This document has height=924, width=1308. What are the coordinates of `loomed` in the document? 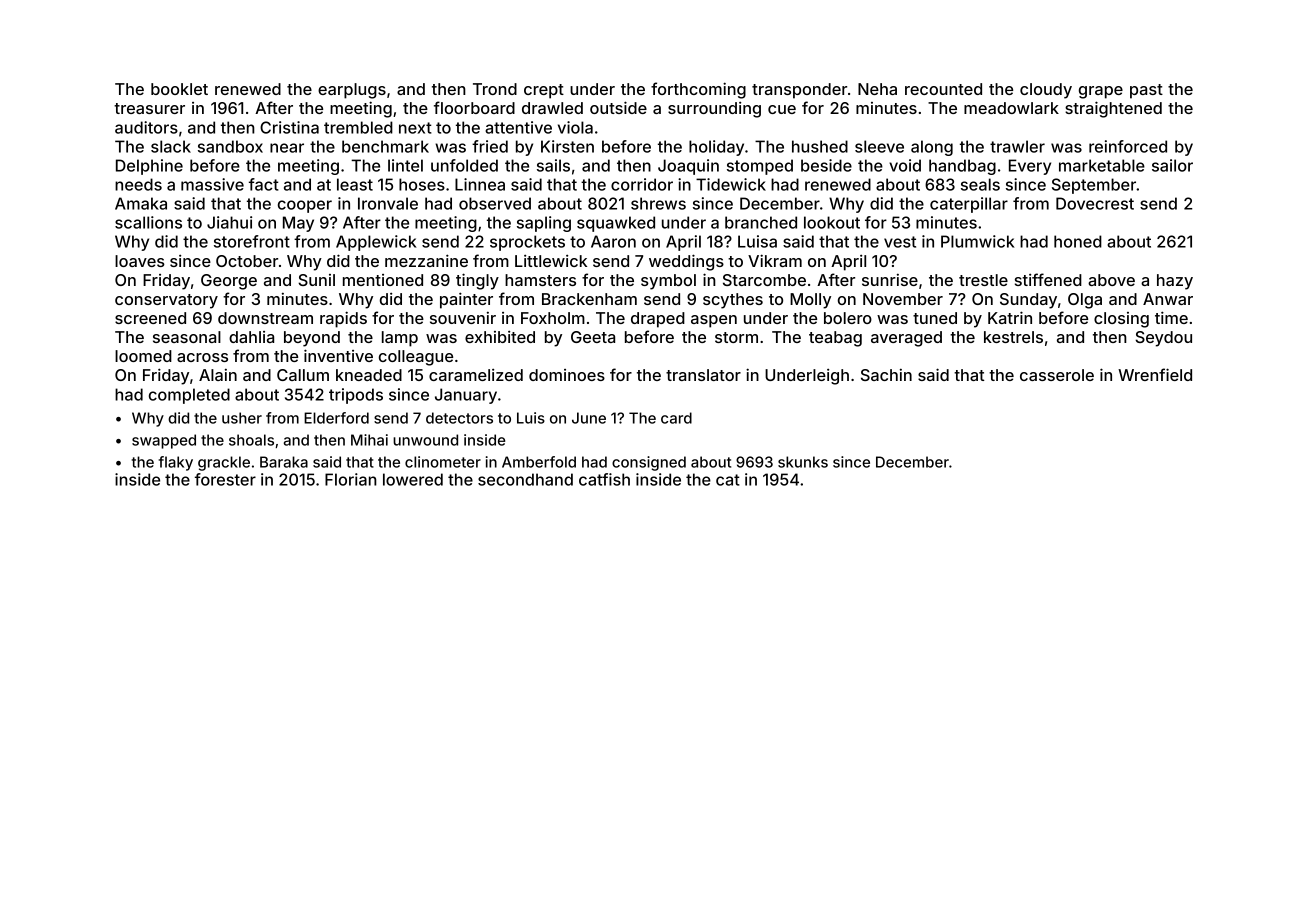 It's located at (143, 356).
